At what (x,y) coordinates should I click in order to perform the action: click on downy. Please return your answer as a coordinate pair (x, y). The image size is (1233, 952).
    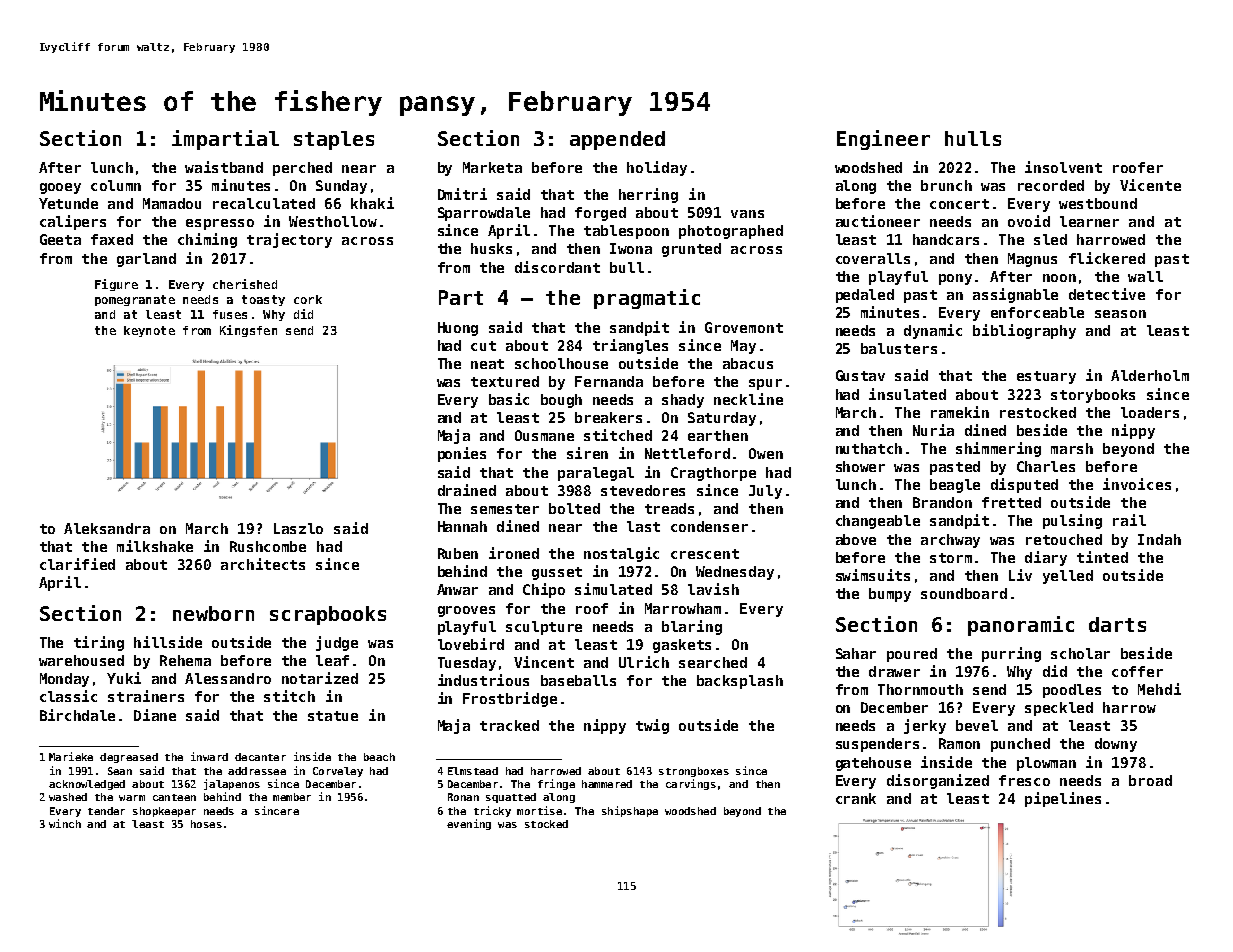
    Looking at the image, I should click on (1116, 745).
